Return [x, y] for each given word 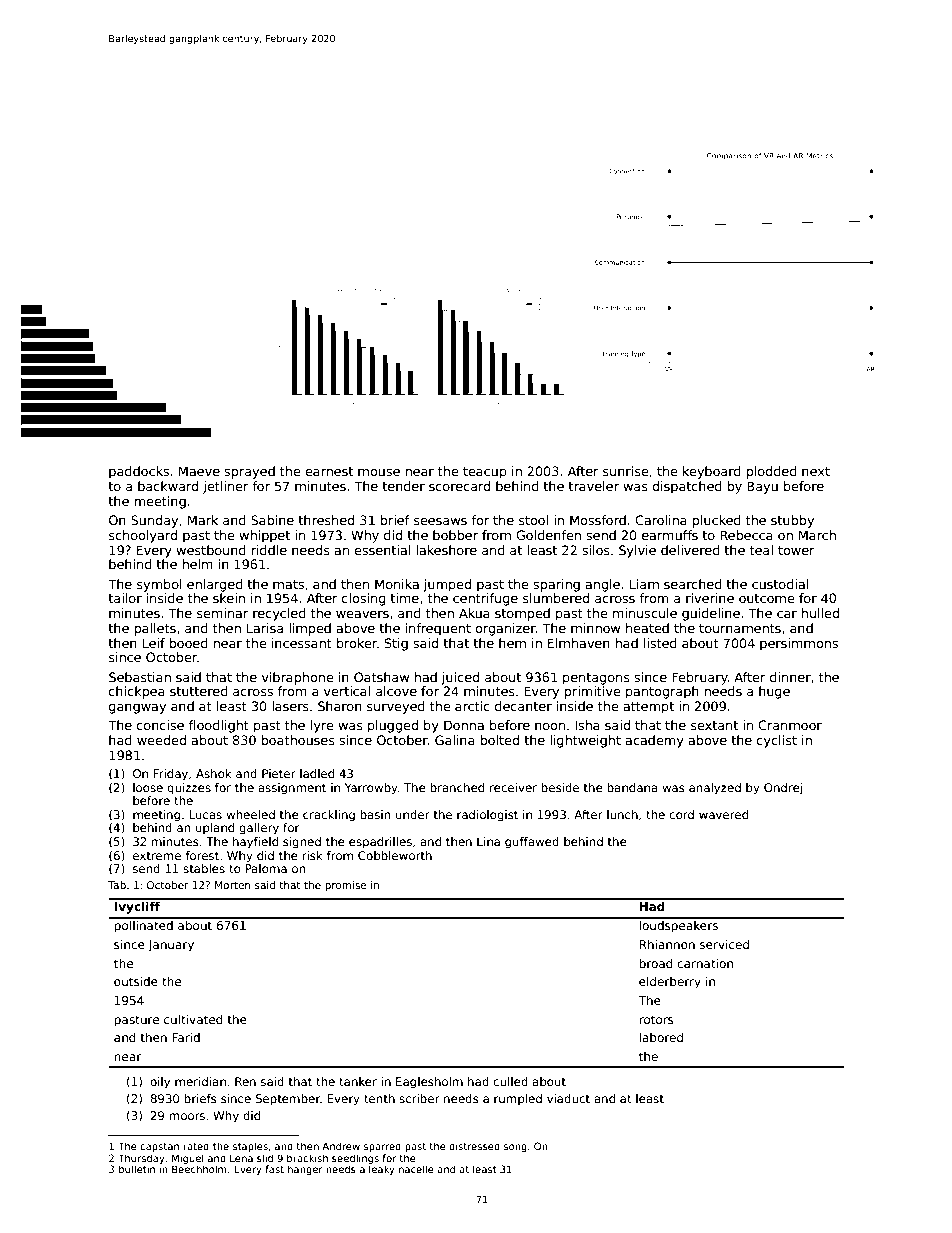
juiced [460, 678]
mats [288, 584]
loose [148, 787]
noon [550, 726]
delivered [690, 550]
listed [660, 643]
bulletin [137, 1169]
